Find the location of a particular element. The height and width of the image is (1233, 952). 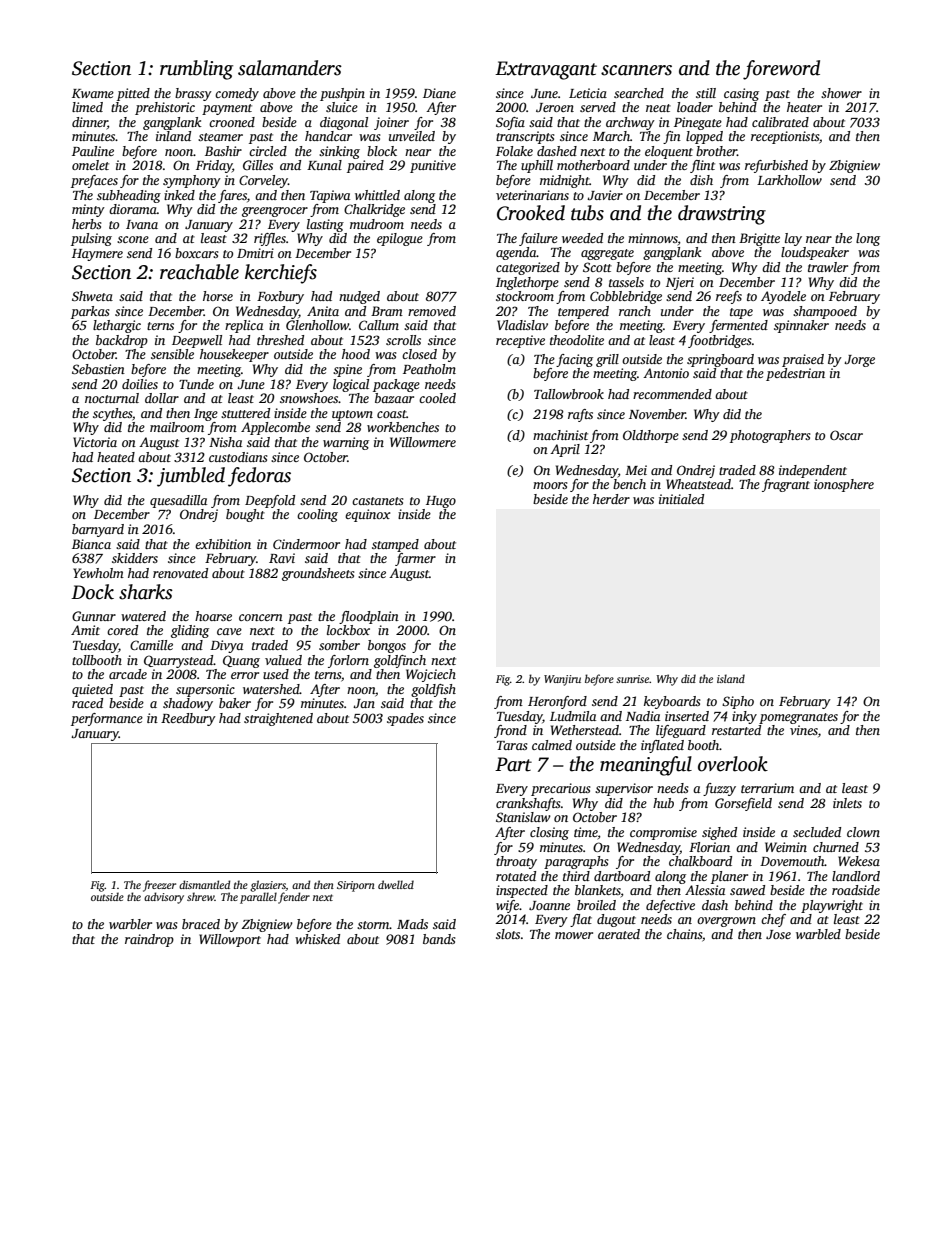

midnight is located at coordinates (565, 181).
